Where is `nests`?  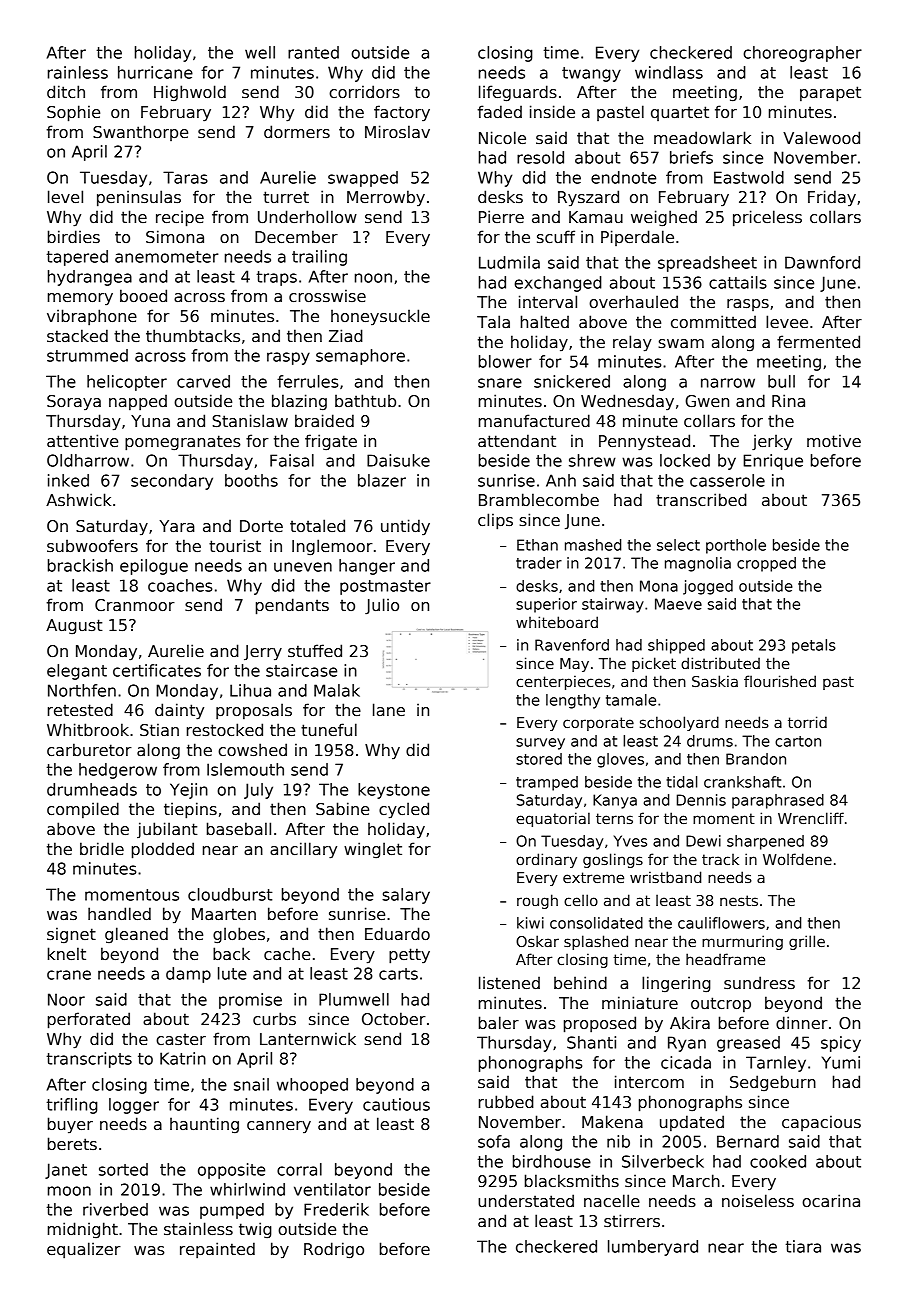
nests is located at coordinates (739, 900).
